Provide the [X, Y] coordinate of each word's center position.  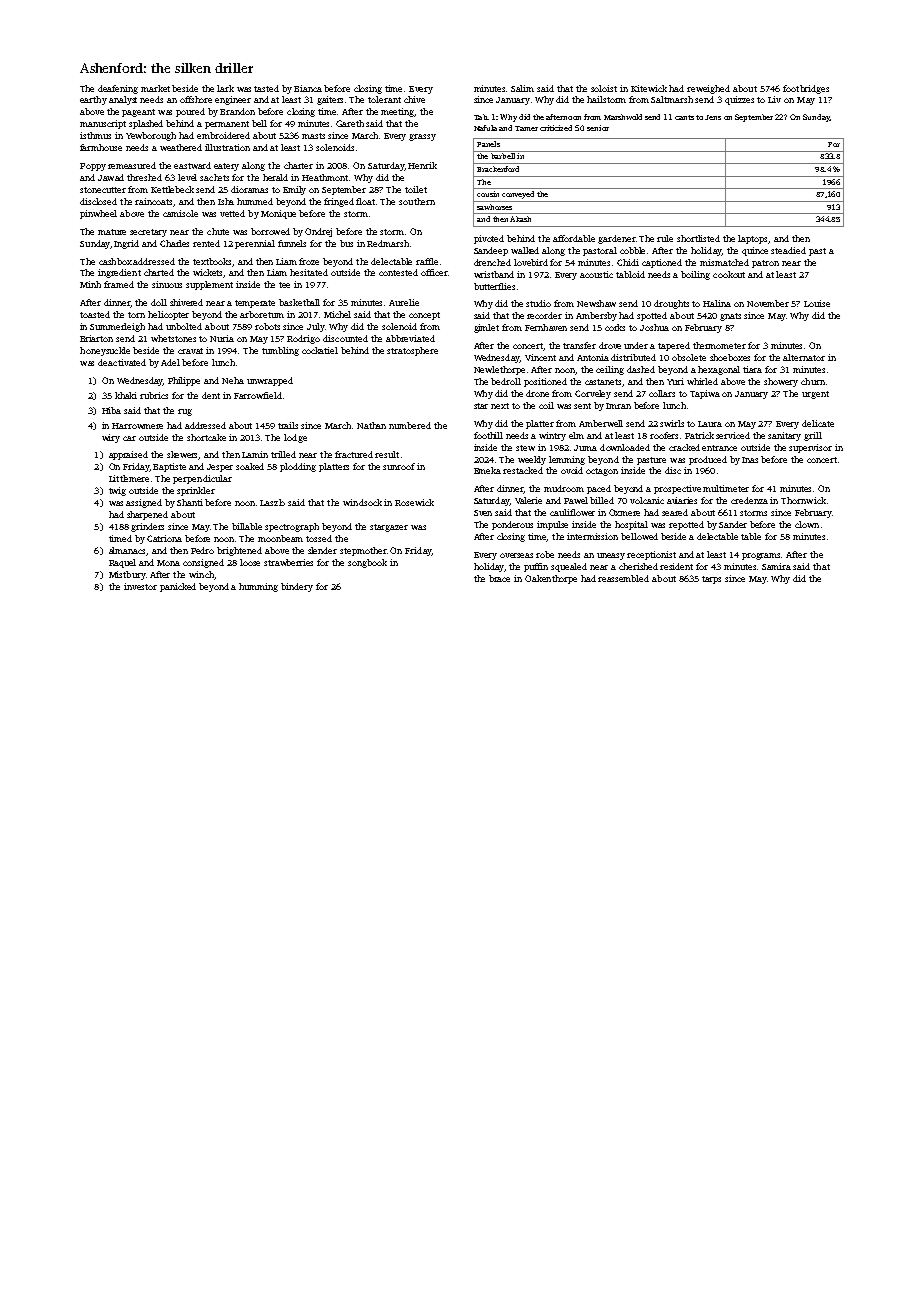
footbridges [806, 89]
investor [140, 586]
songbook [367, 563]
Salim [522, 88]
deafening [118, 89]
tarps [711, 580]
